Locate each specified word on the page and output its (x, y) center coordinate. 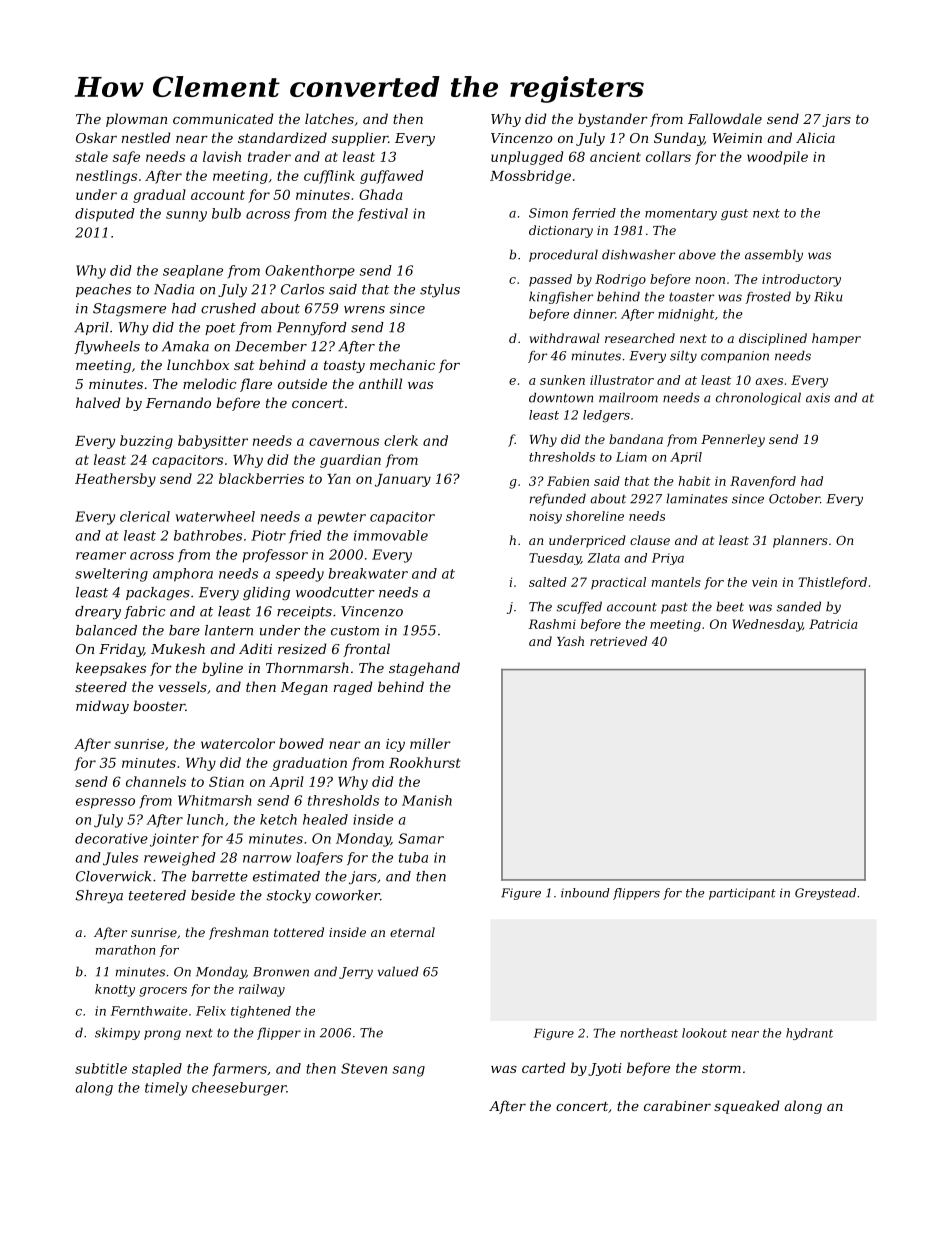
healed (325, 819)
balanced (106, 630)
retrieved (618, 641)
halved (98, 402)
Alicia (815, 137)
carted (544, 1067)
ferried (594, 214)
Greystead (825, 894)
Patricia (833, 624)
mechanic (402, 364)
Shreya (99, 897)
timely (166, 1089)
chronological (758, 398)
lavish (222, 156)
